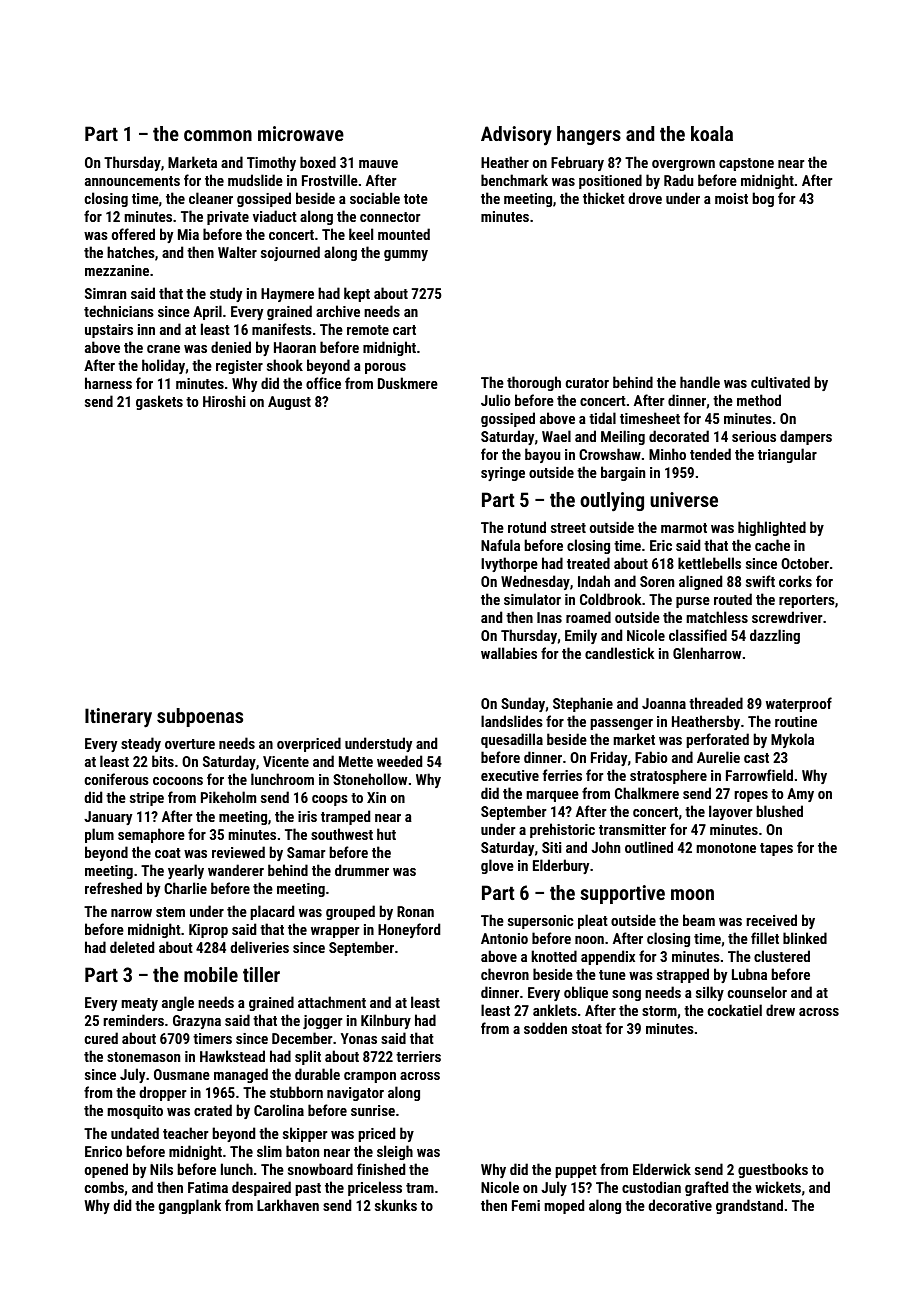 The width and height of the screenshot is (924, 1308). I want to click on Ivythorpe, so click(509, 564).
